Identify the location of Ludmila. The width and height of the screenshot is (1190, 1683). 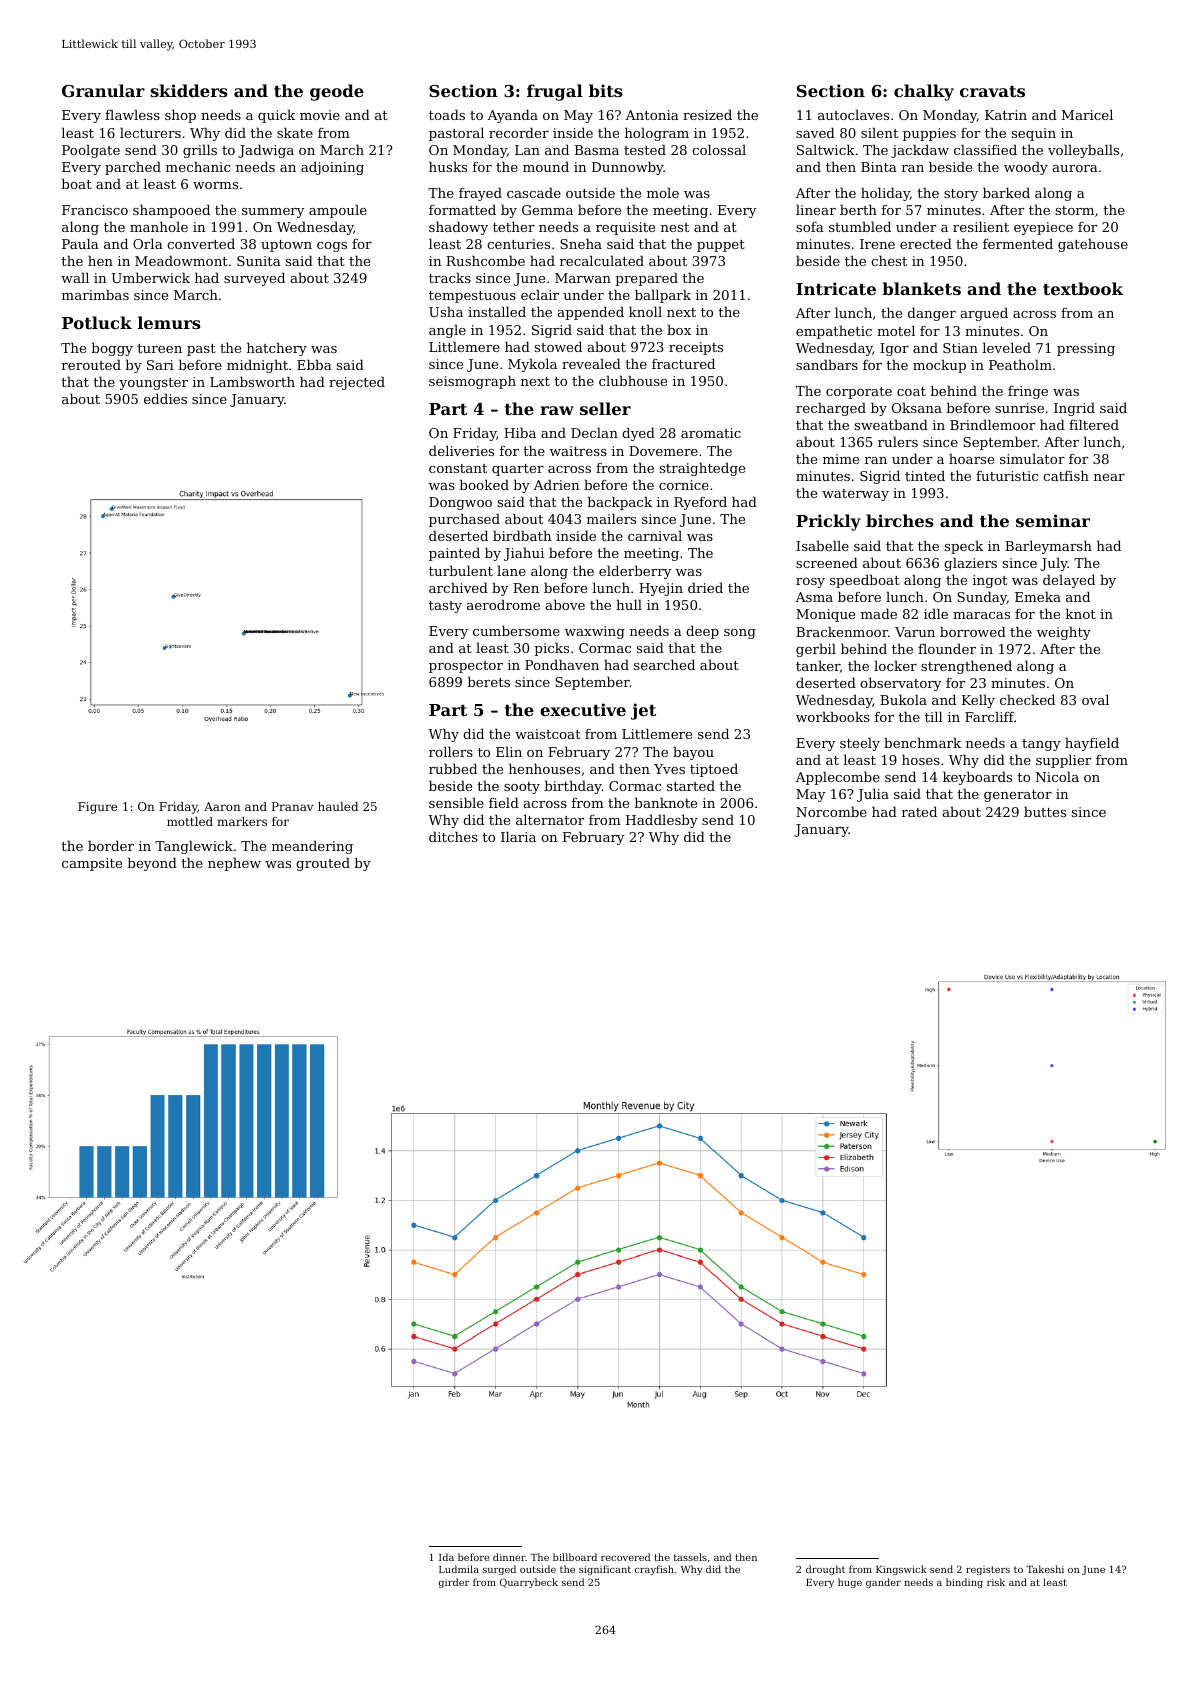
(459, 1569).
